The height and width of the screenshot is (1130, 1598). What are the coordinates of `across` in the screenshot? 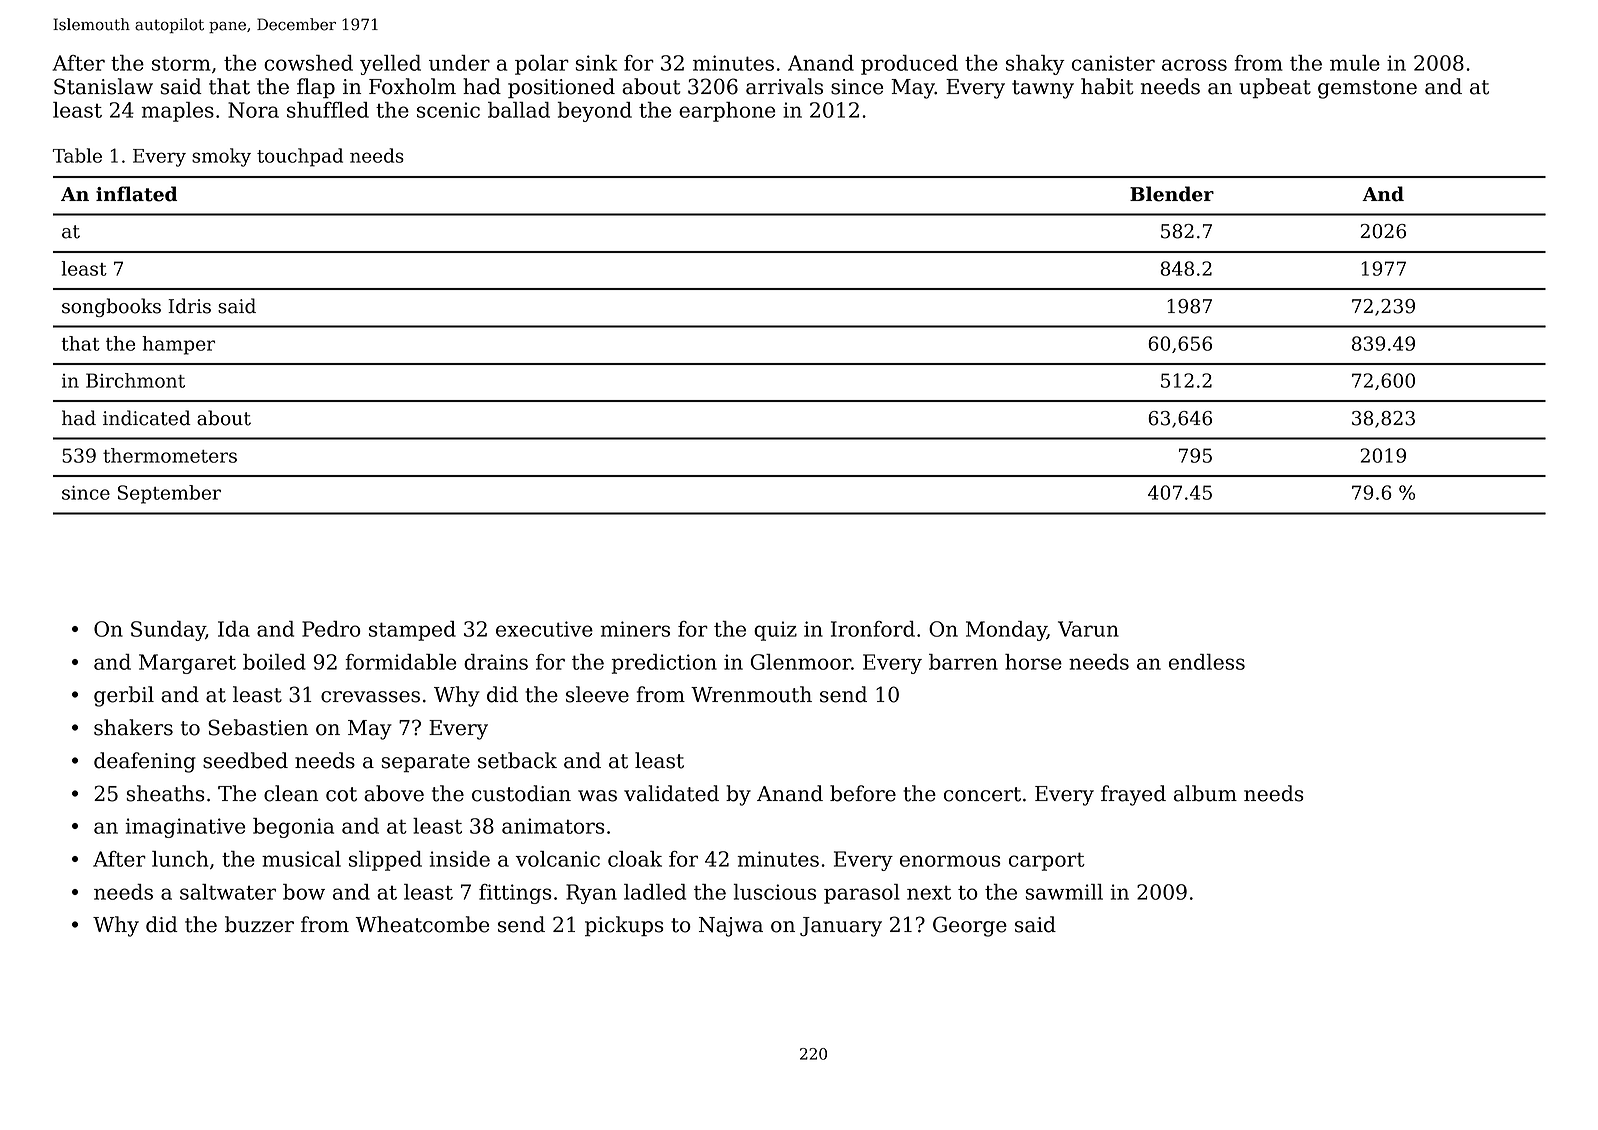 It's located at (1194, 65).
